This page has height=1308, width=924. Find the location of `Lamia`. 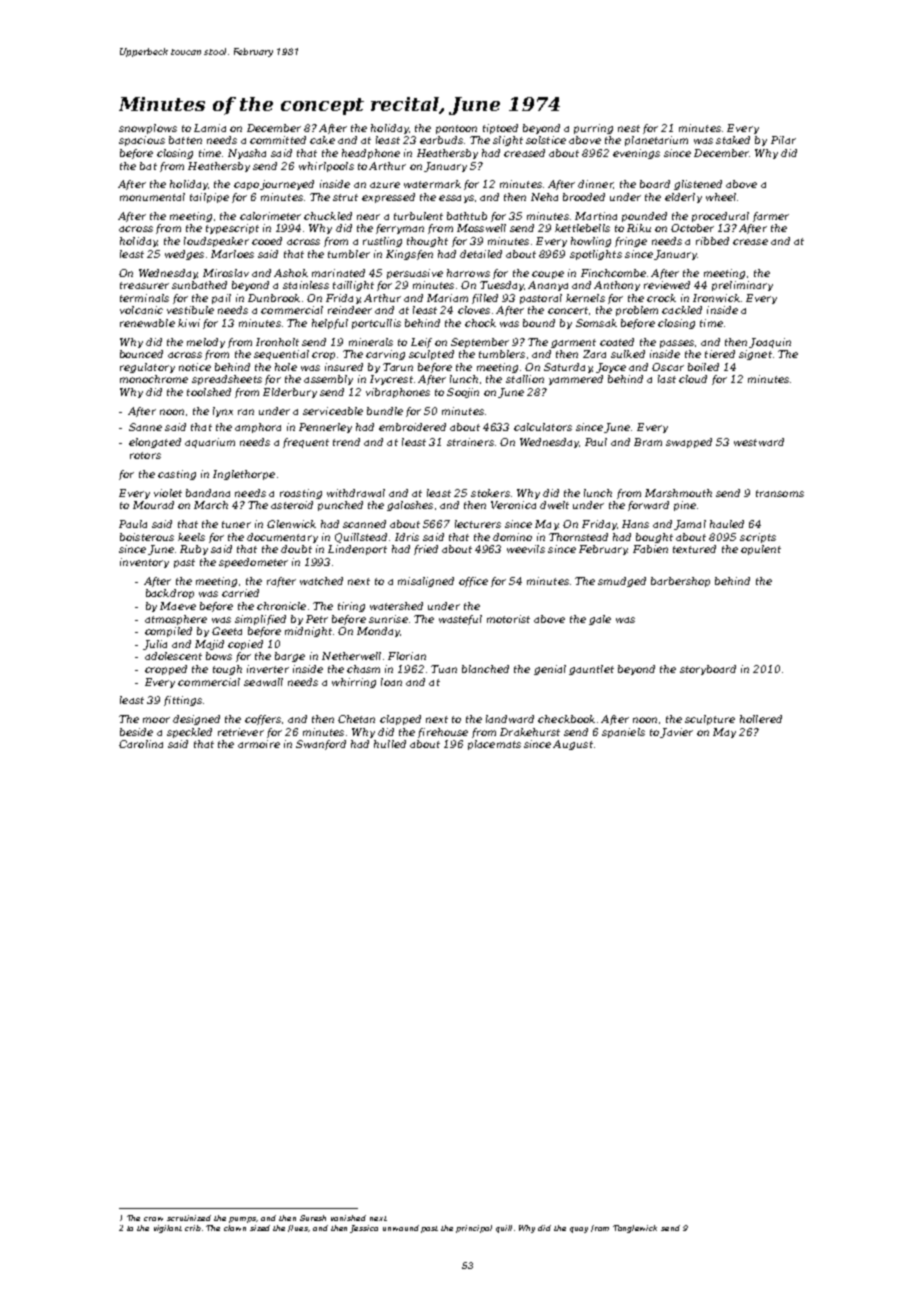

Lamia is located at coordinates (210, 128).
